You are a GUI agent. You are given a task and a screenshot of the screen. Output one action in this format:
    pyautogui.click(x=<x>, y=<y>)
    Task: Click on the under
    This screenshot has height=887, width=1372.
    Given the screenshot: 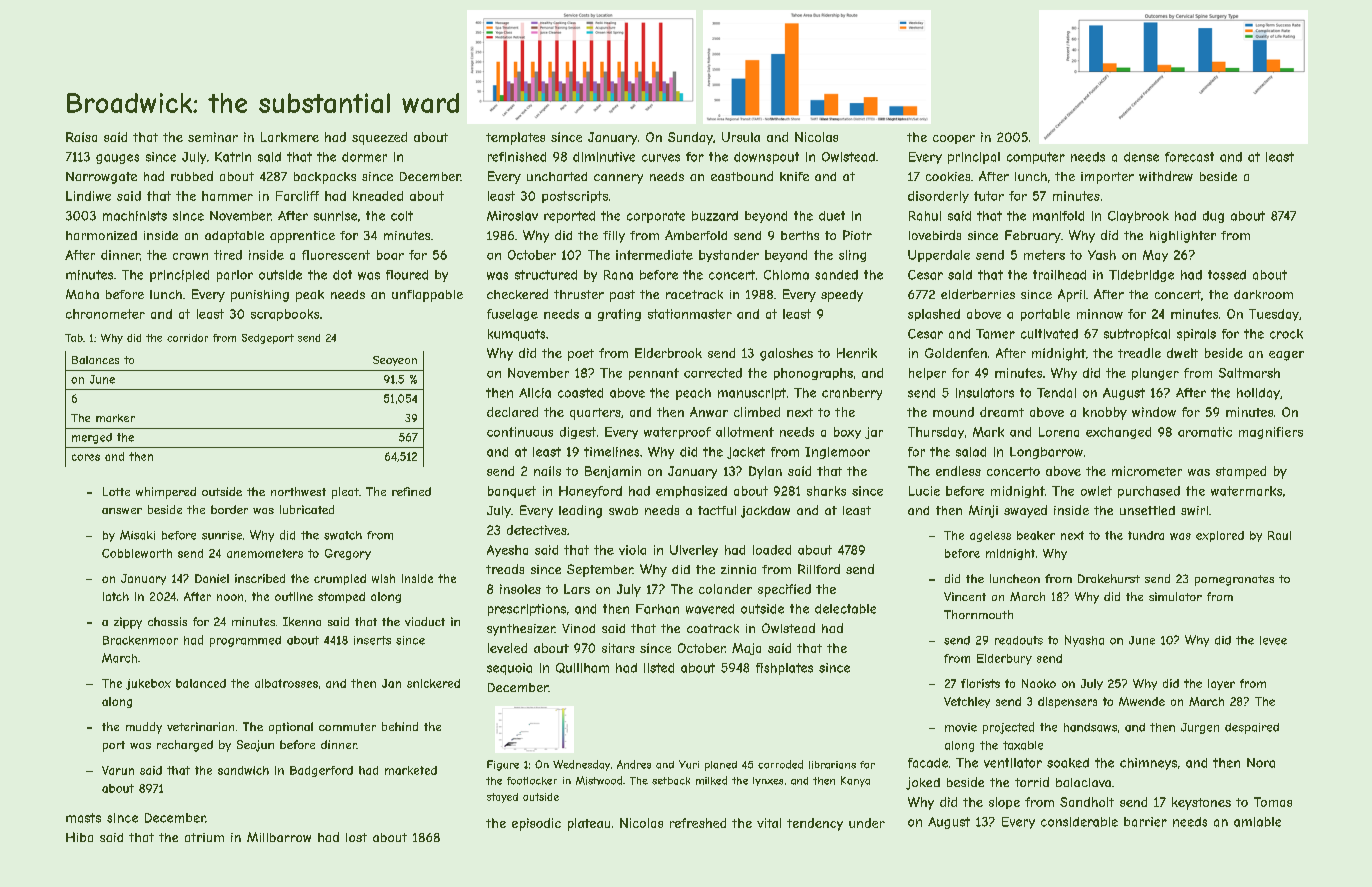 What is the action you would take?
    pyautogui.click(x=867, y=823)
